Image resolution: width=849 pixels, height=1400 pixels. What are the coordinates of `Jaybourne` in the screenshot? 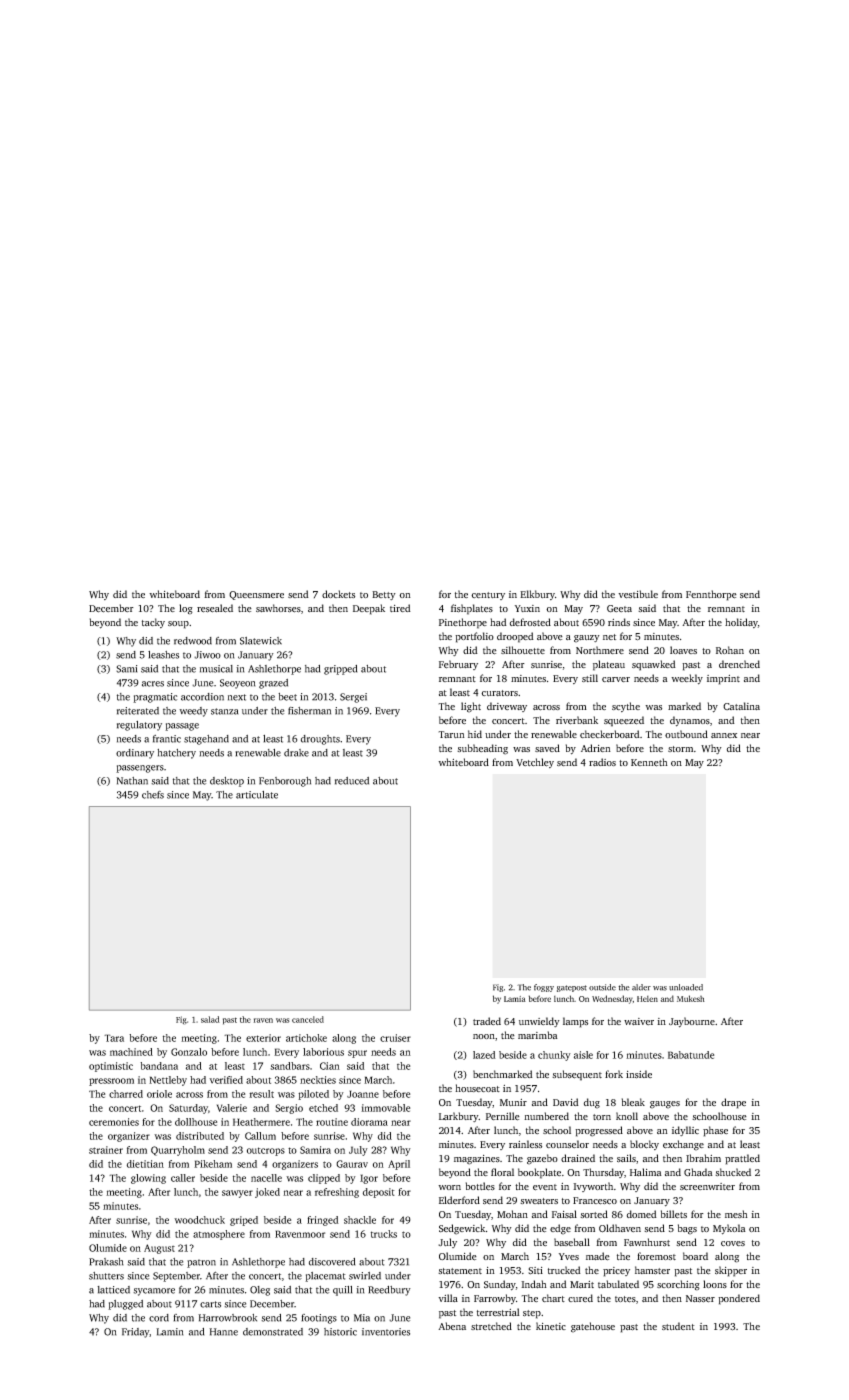 It's located at (692, 1022).
